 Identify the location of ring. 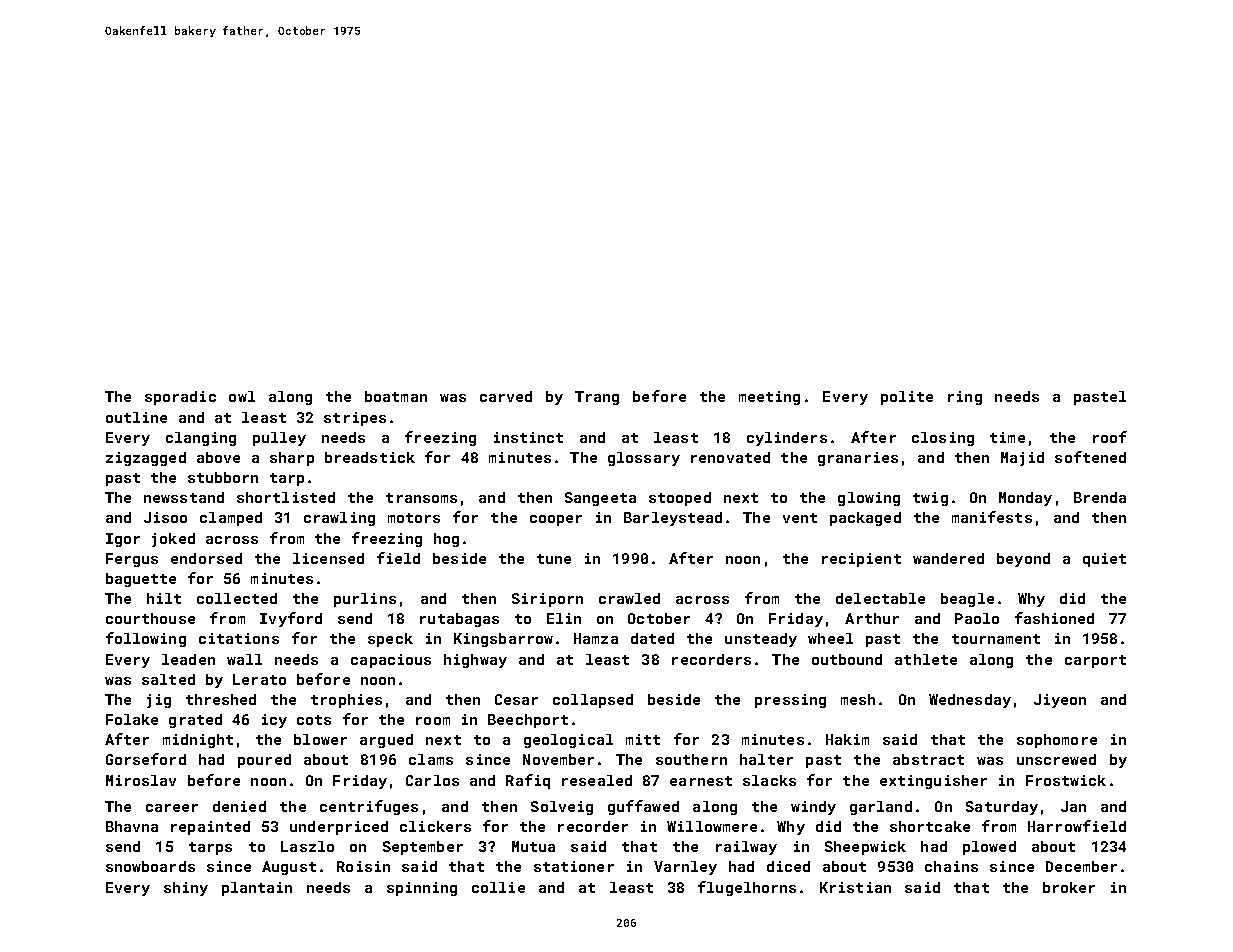
(965, 398).
